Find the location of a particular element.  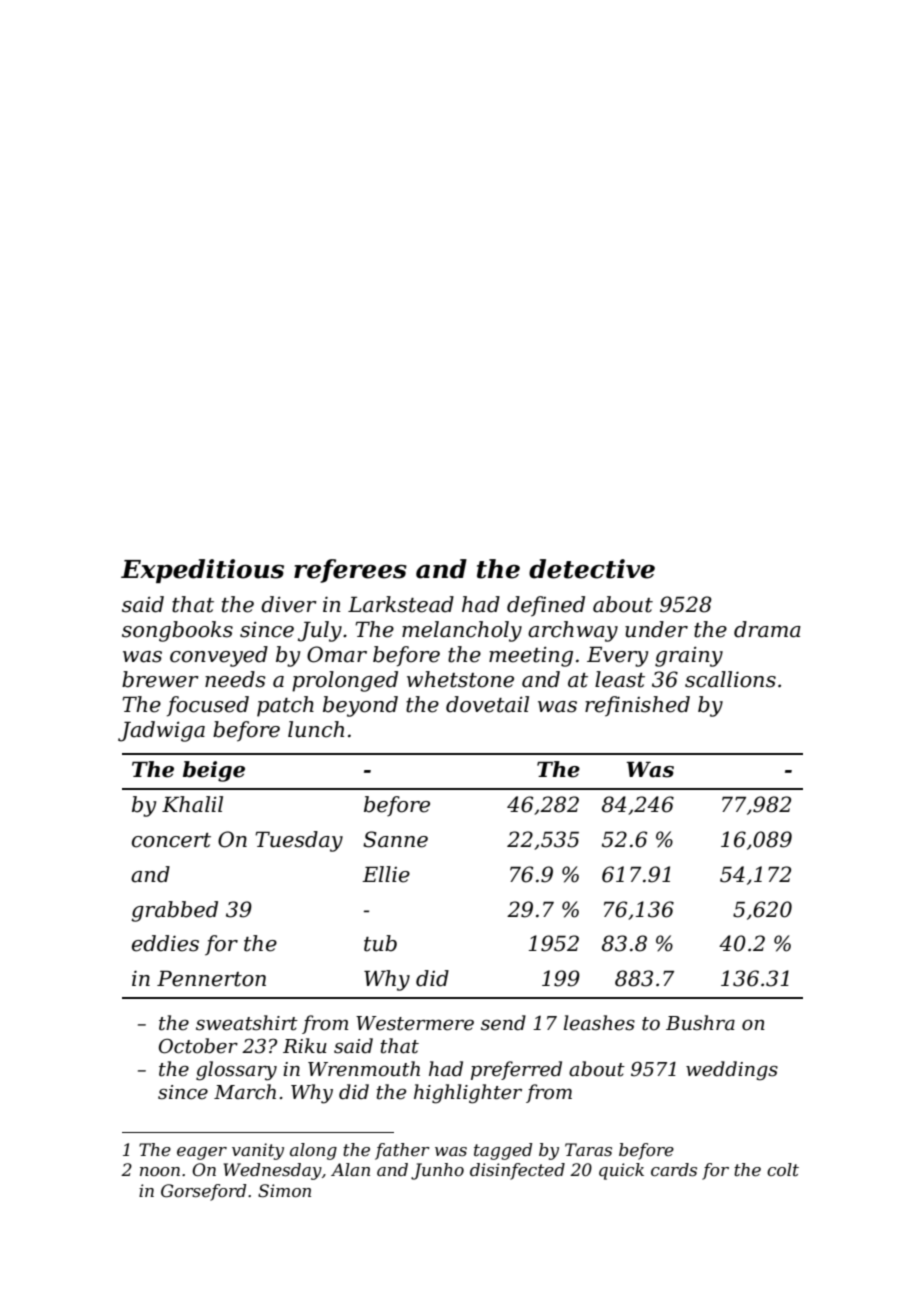

Expeditious is located at coordinates (202, 571).
